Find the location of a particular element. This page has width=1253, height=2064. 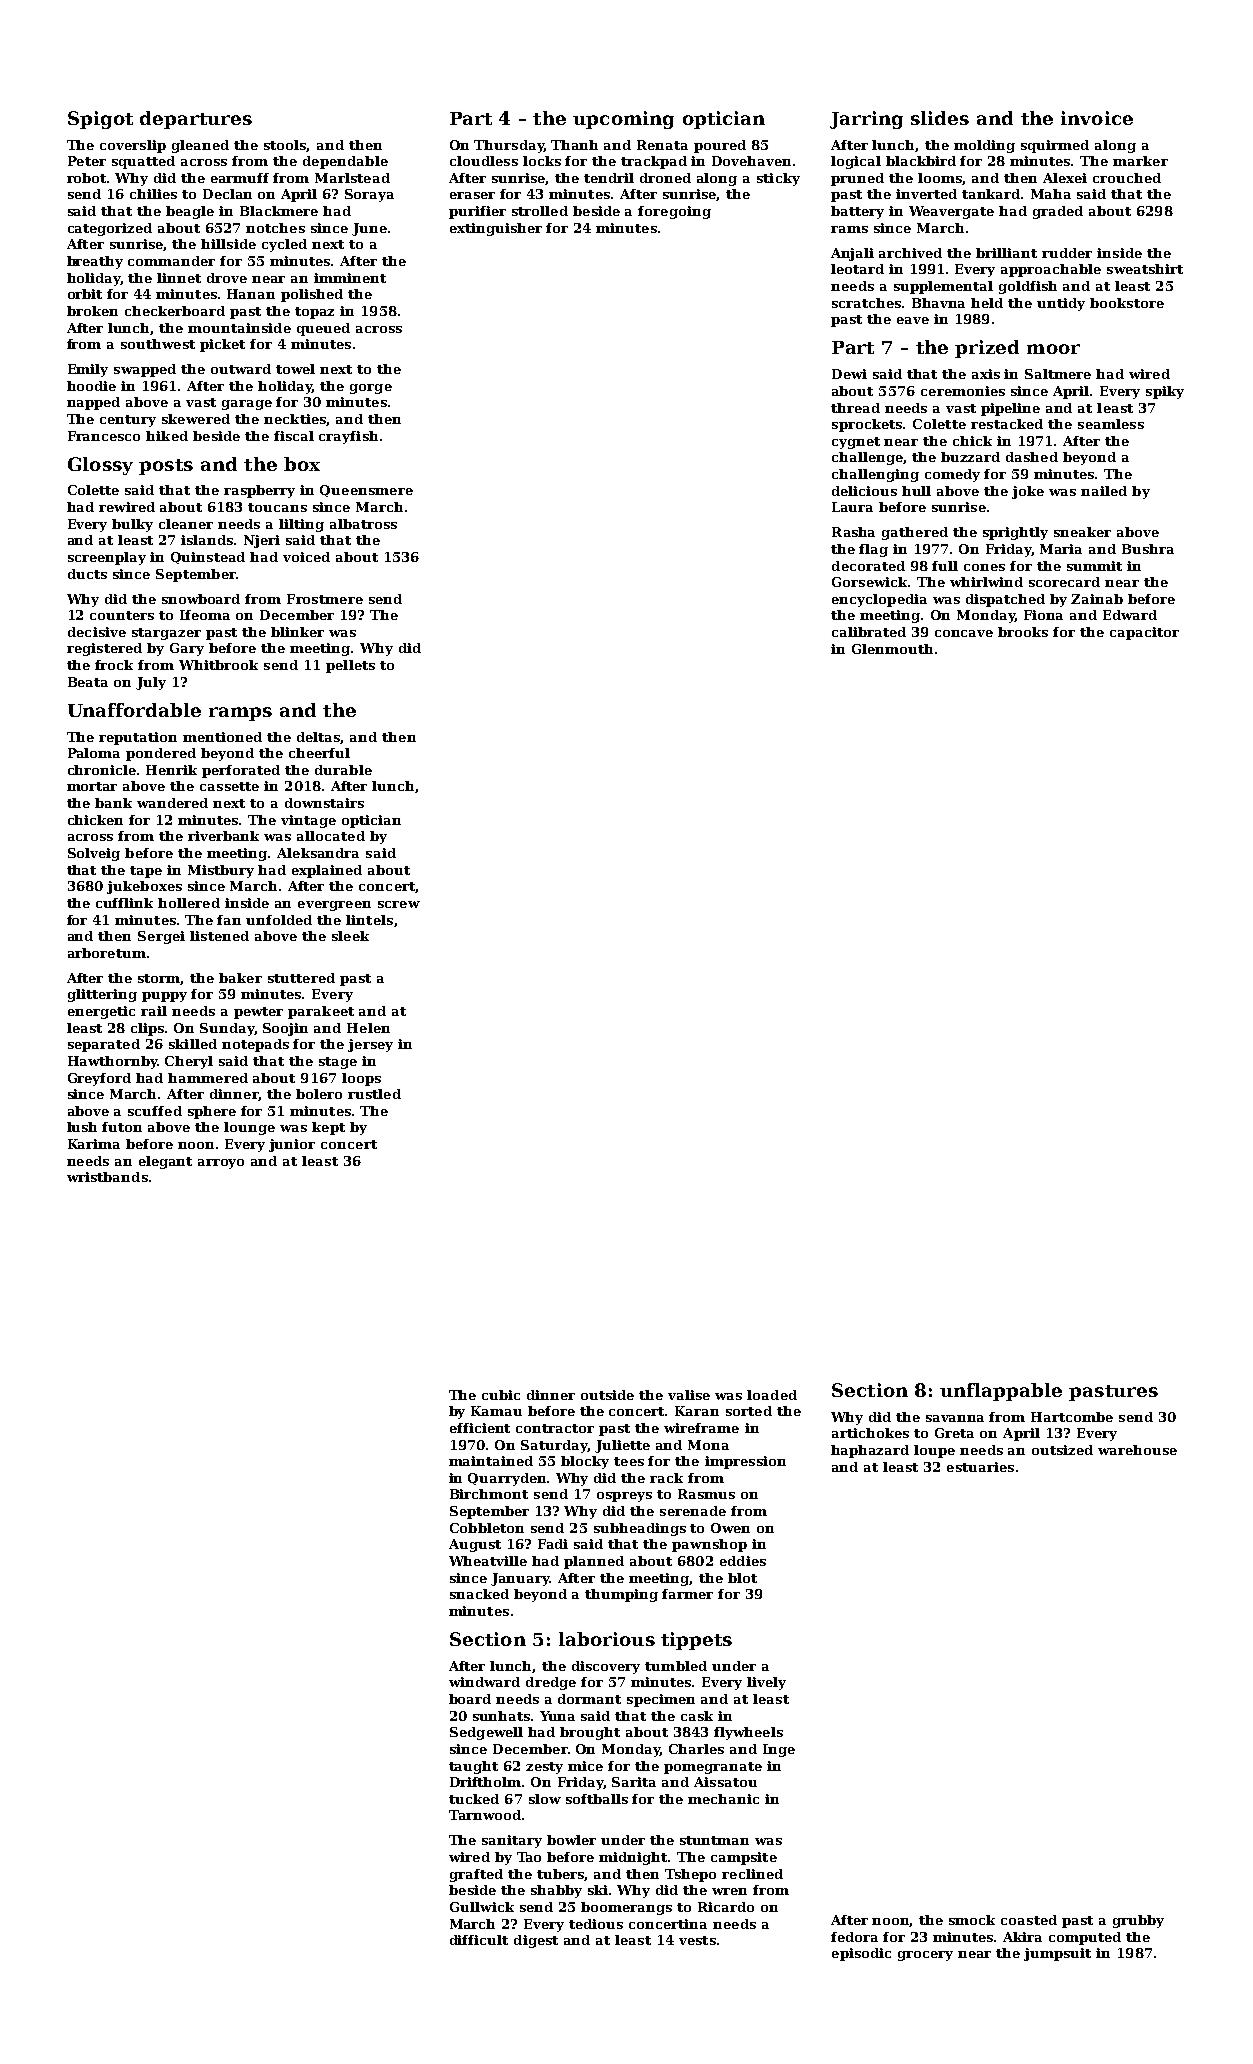

capacitor is located at coordinates (1144, 633).
